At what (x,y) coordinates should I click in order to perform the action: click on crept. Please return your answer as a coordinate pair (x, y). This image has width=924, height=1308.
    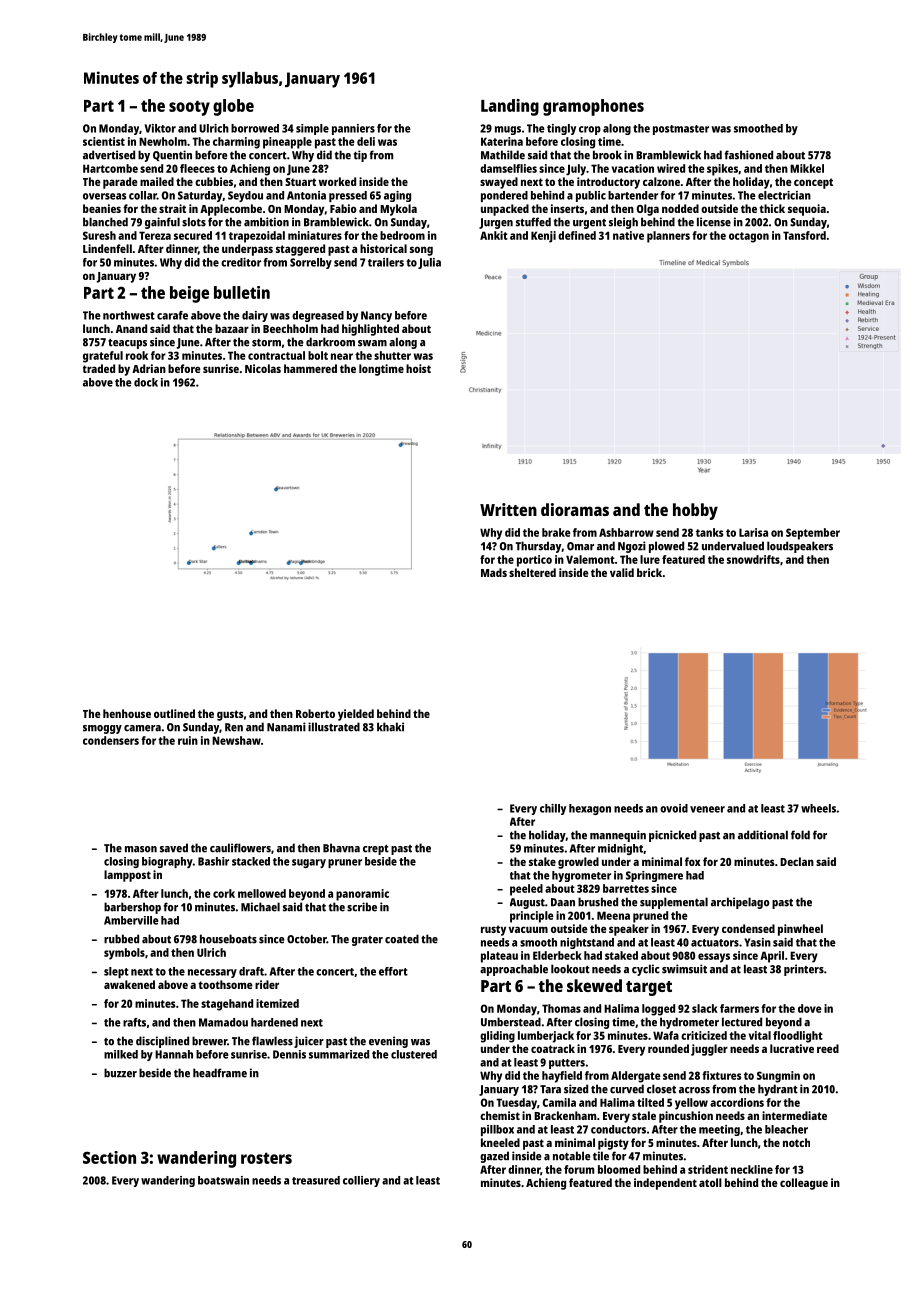
    Looking at the image, I should click on (376, 850).
